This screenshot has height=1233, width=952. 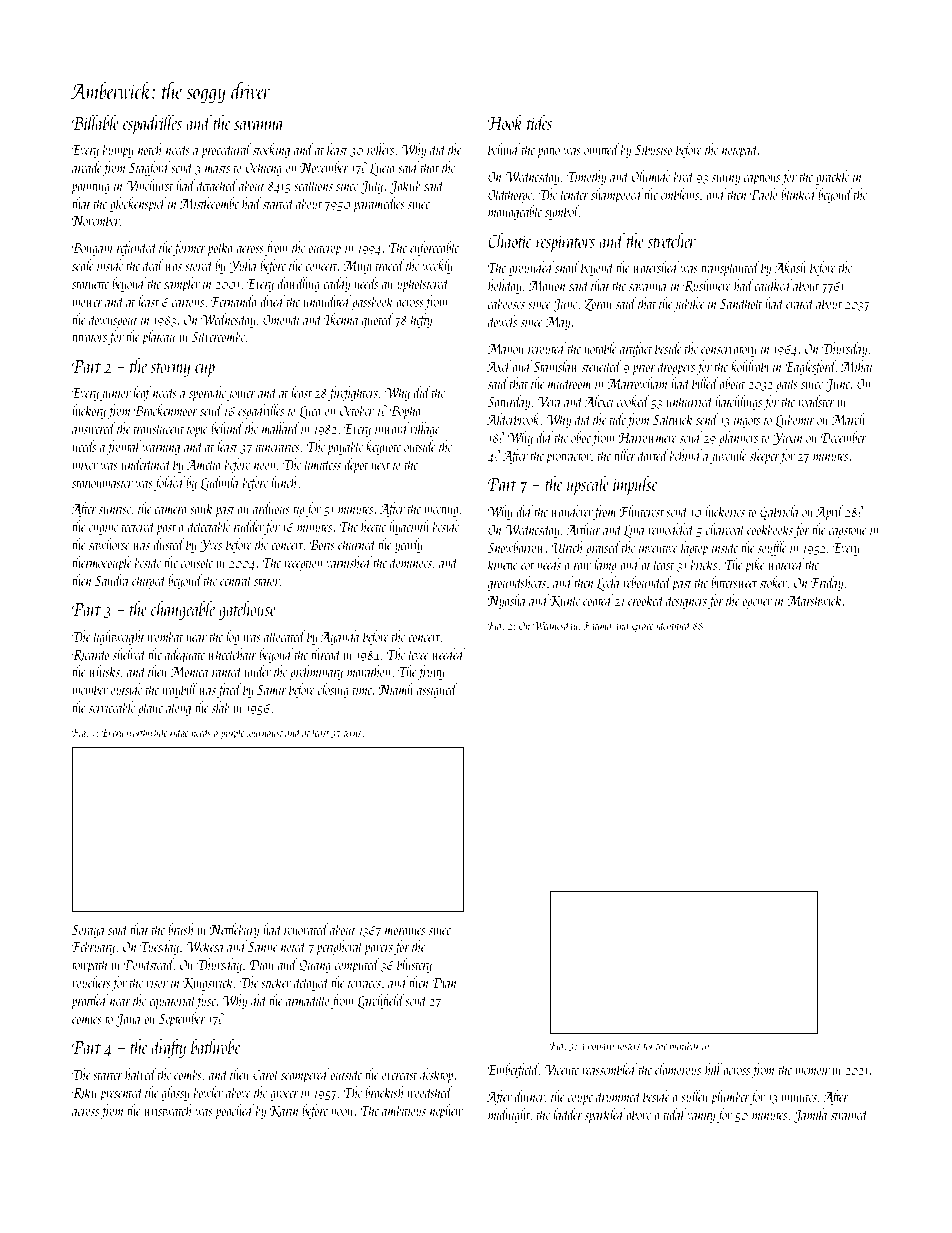 What do you see at coordinates (729, 351) in the screenshot?
I see `conservatory` at bounding box center [729, 351].
